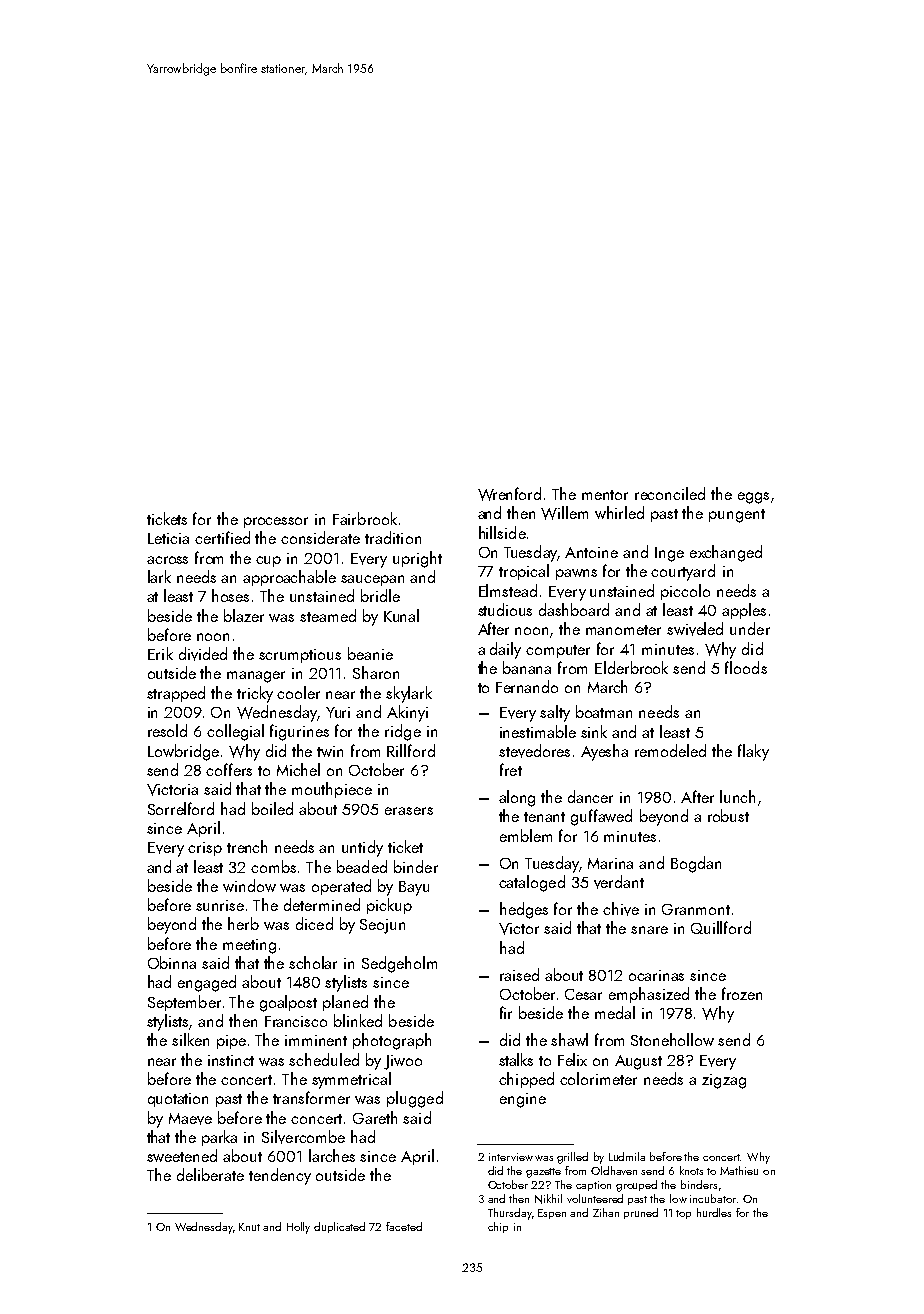 The image size is (924, 1314). Describe the element at coordinates (691, 1170) in the screenshot. I see `knots` at that location.
